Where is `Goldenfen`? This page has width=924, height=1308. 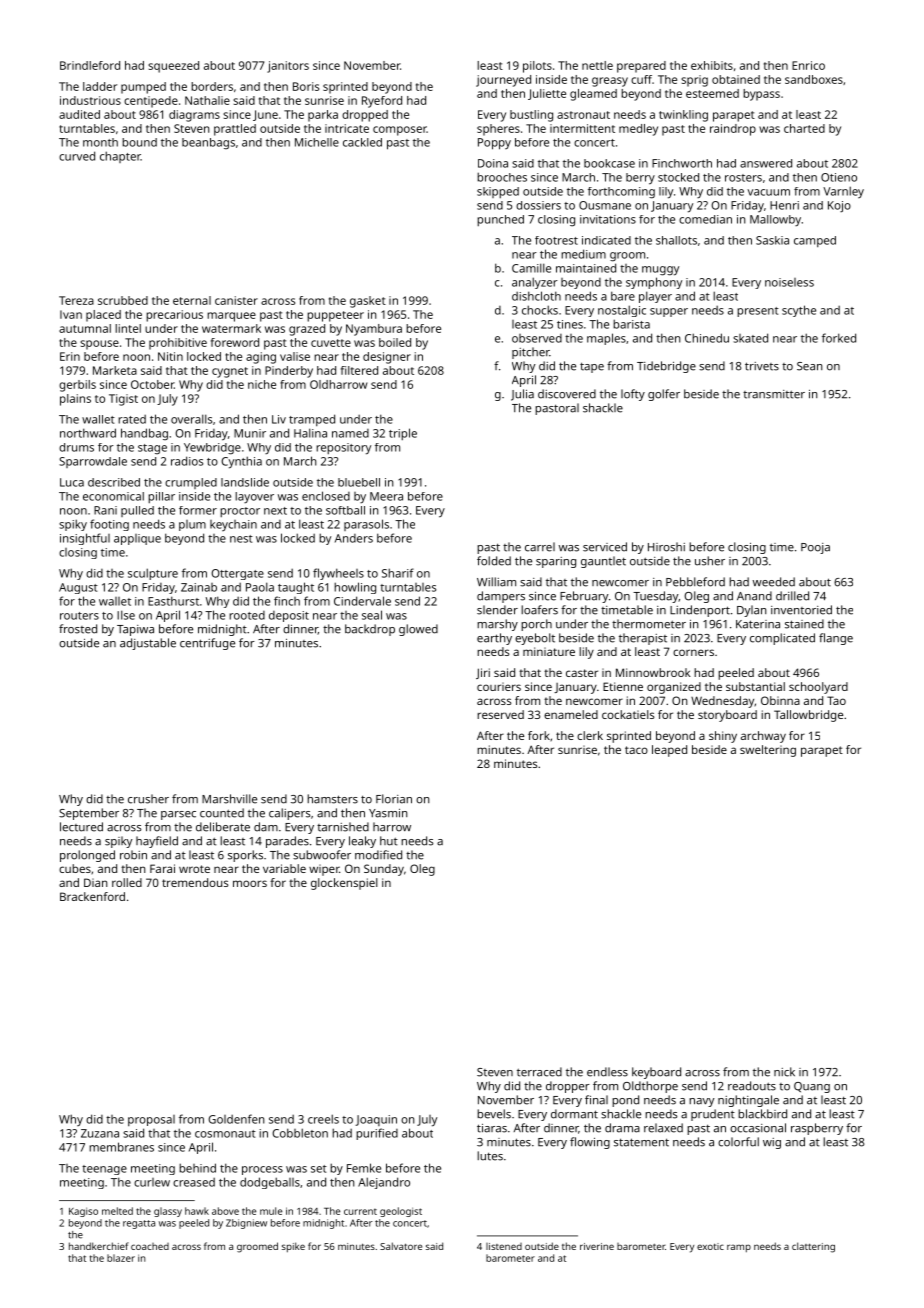
Goldenfen is located at coordinates (236, 1119).
